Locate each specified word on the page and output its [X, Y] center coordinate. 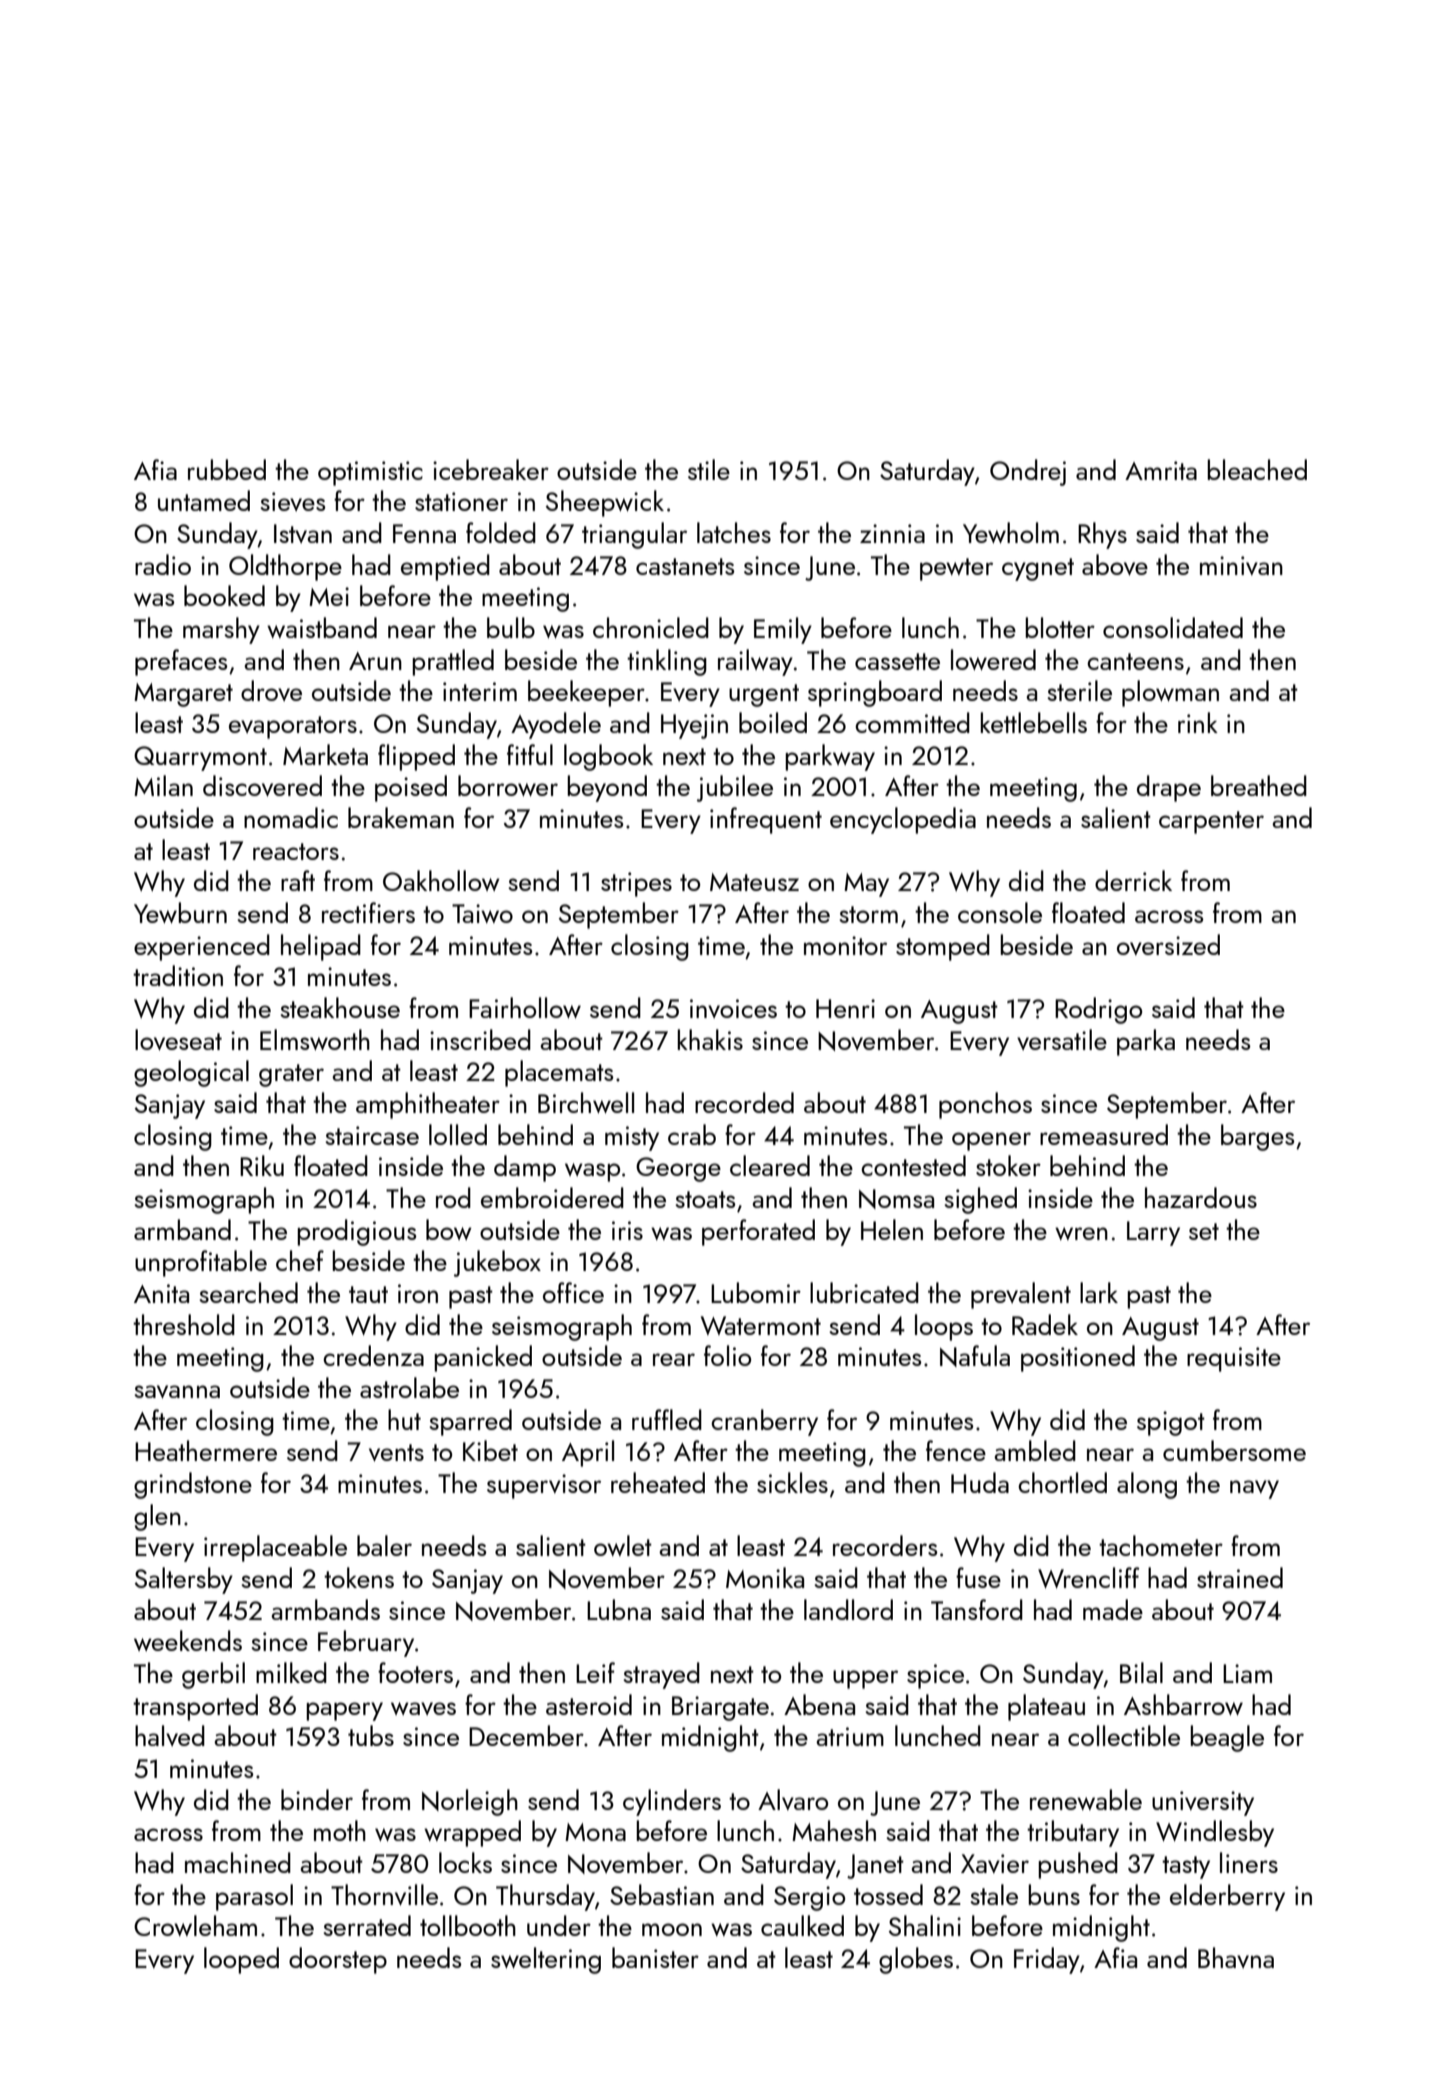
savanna [177, 1392]
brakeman [401, 817]
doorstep [338, 1960]
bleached [1257, 469]
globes [916, 1960]
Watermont [761, 1325]
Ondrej [1028, 472]
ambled [1035, 1450]
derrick [1133, 880]
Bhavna [1236, 1957]
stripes [636, 884]
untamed [204, 500]
